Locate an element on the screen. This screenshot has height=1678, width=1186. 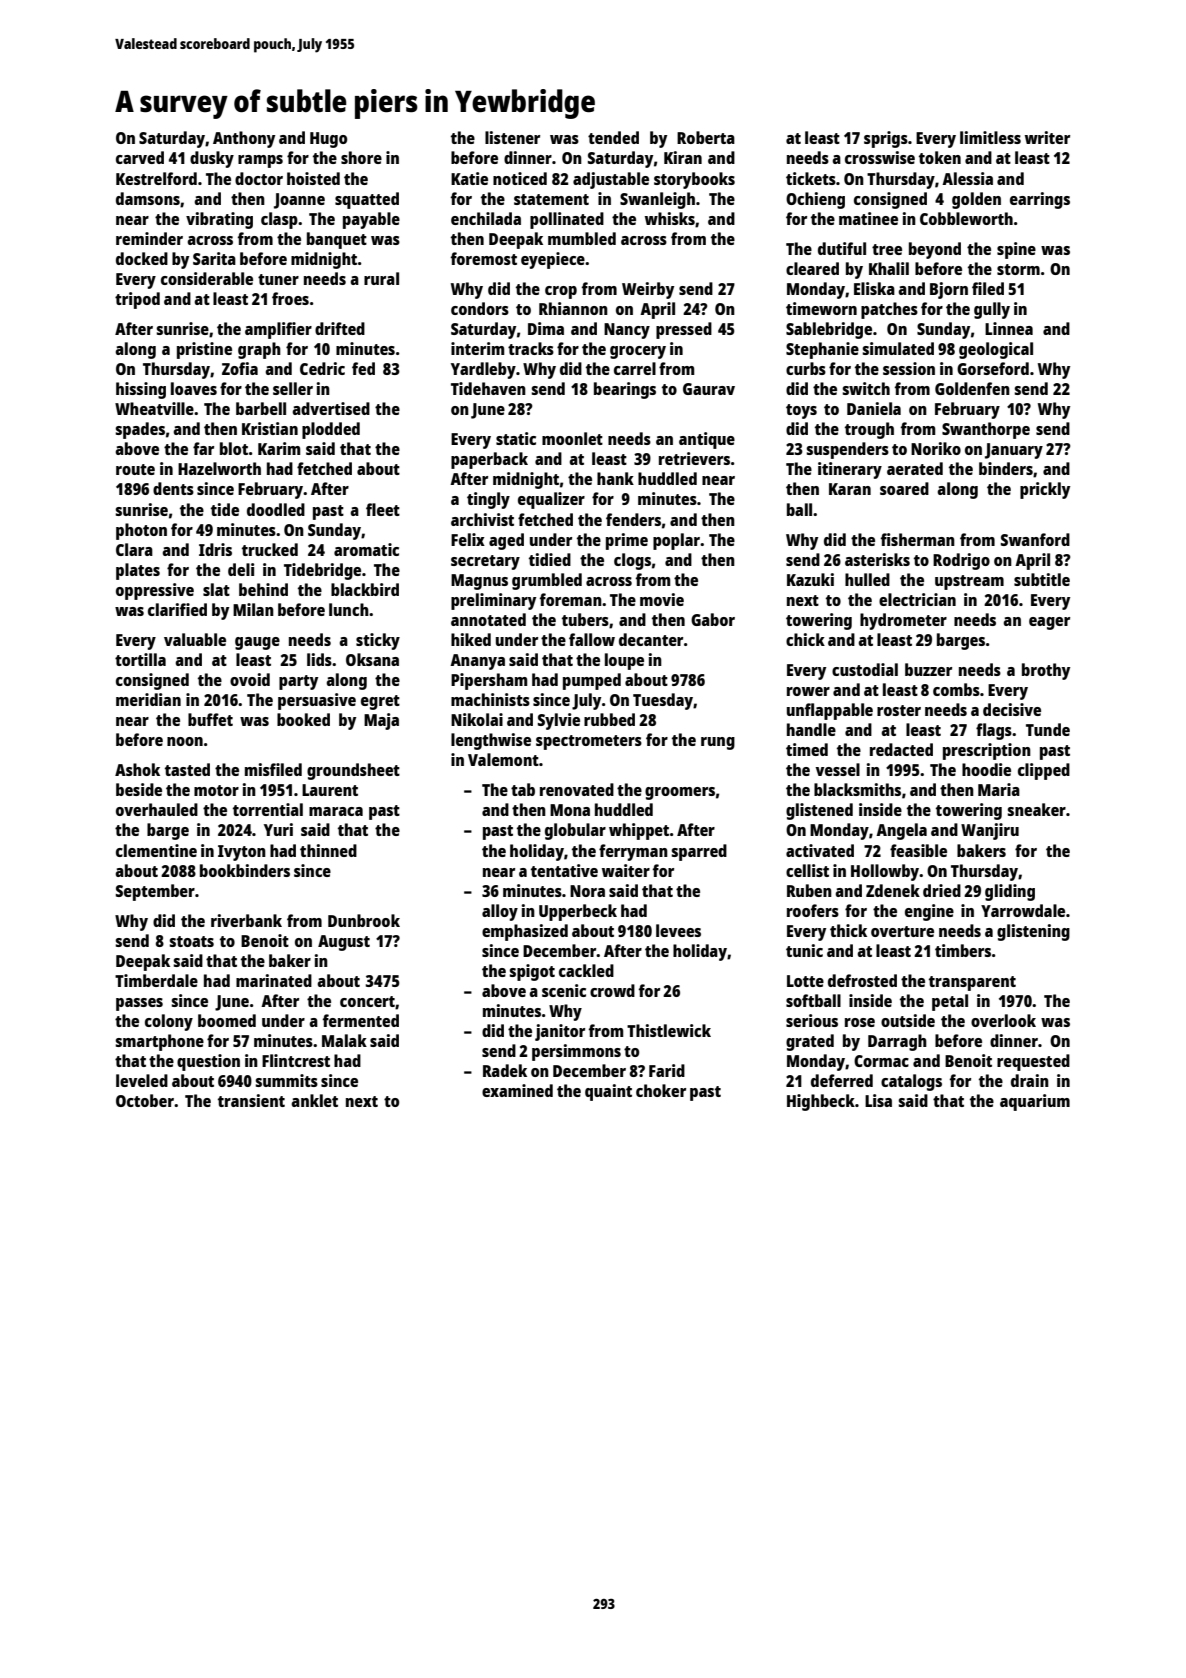
Hugo is located at coordinates (328, 140).
